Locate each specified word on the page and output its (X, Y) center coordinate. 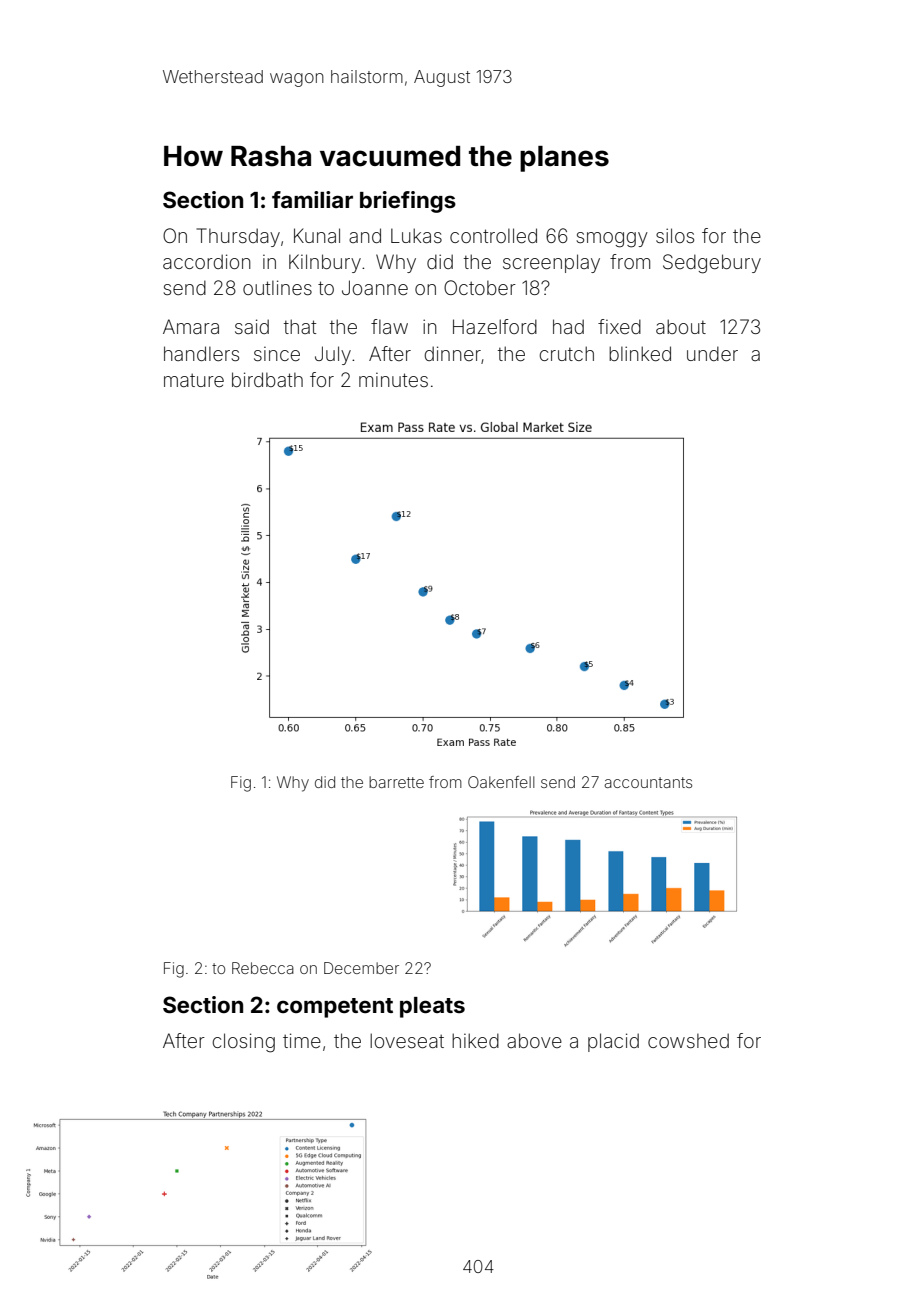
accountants (648, 782)
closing (243, 1043)
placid (613, 1042)
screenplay (551, 263)
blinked (640, 353)
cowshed (688, 1040)
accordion (207, 261)
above (534, 1040)
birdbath (267, 379)
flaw (389, 326)
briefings (408, 202)
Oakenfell (501, 782)
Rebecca (263, 968)
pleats (432, 1007)
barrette (396, 782)
